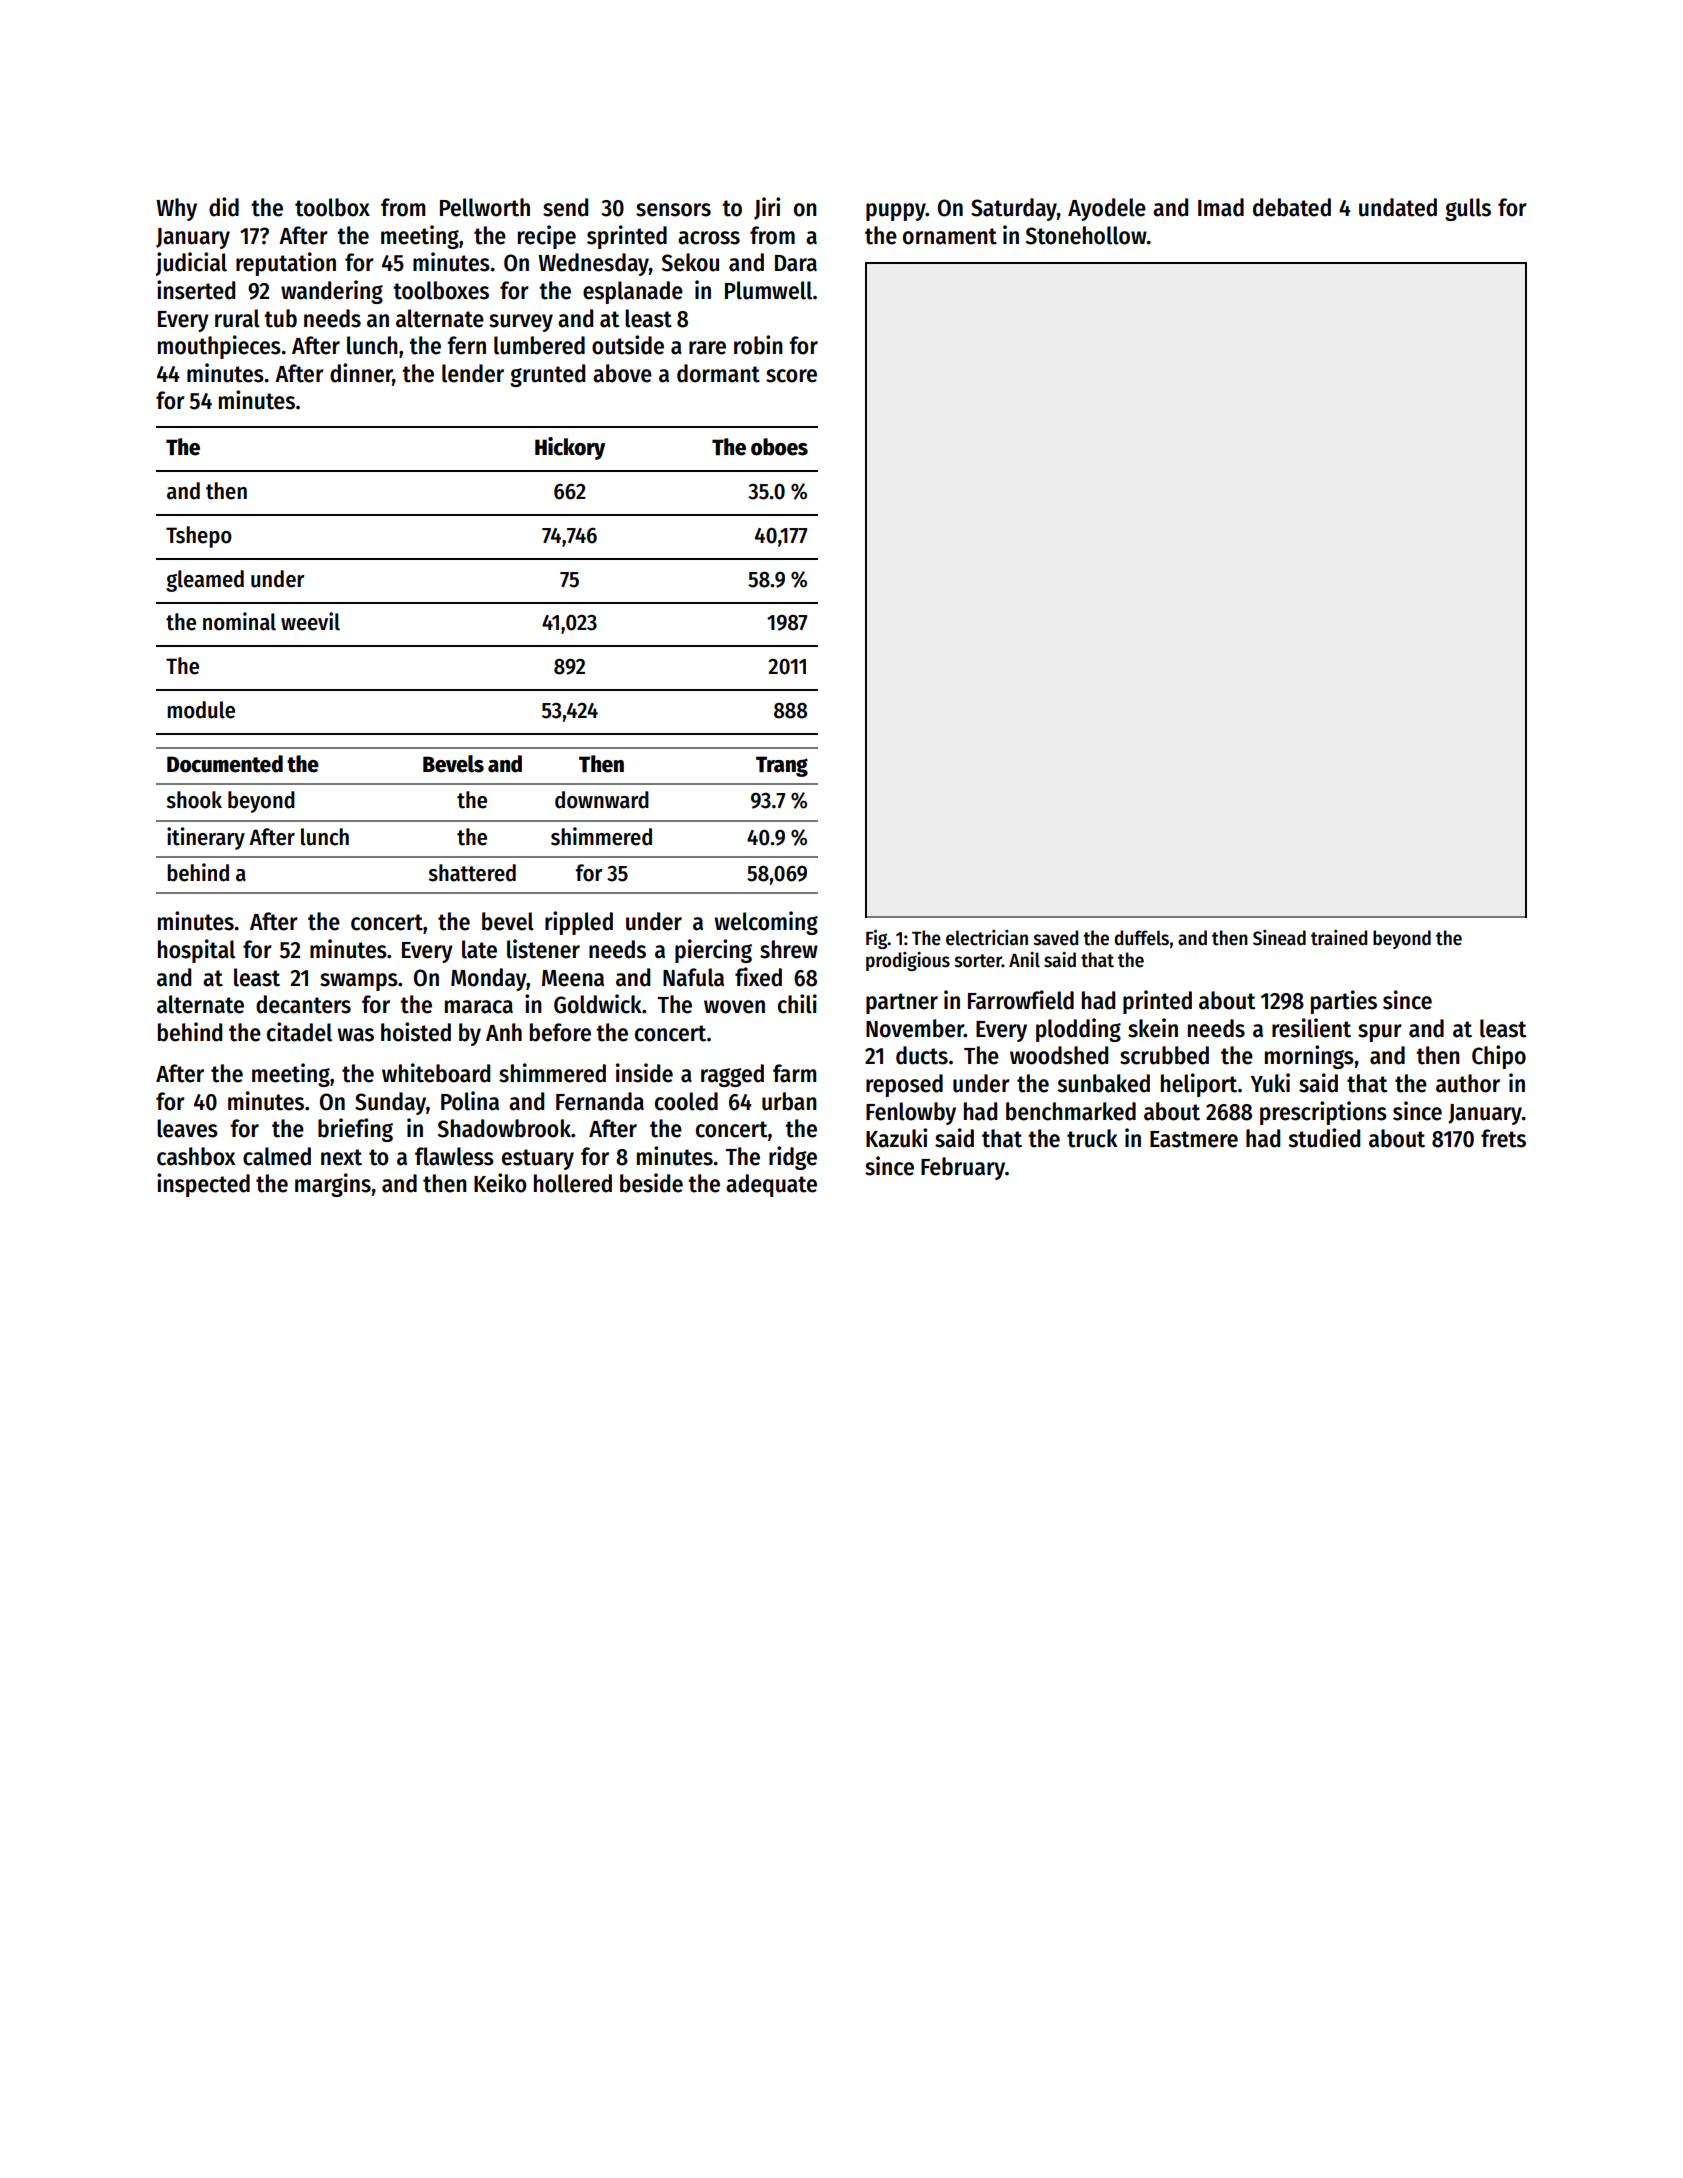  I want to click on mouthpieces, so click(219, 347).
